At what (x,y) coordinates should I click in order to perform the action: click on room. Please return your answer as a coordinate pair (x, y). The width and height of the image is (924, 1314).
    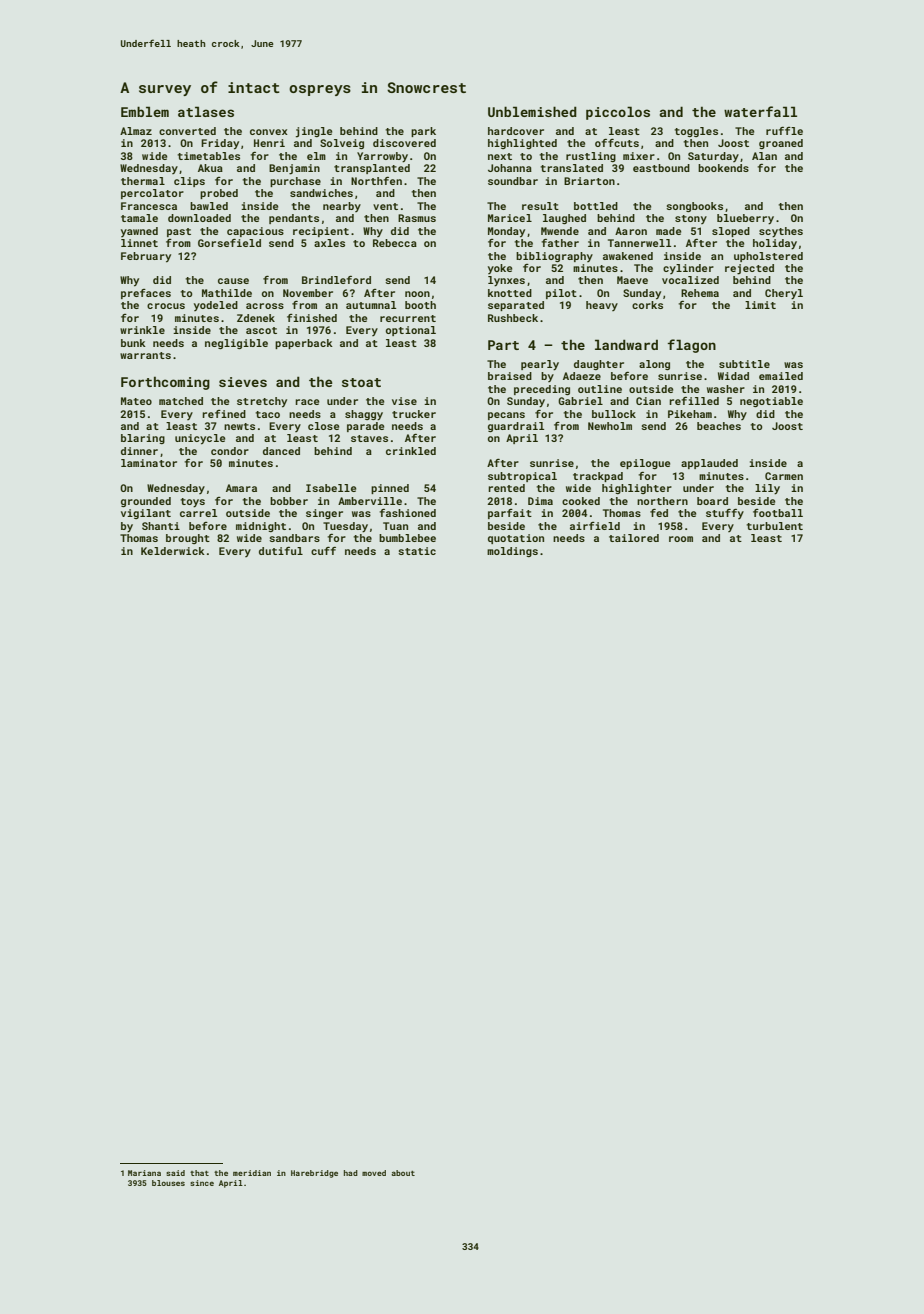
    Looking at the image, I should click on (681, 539).
